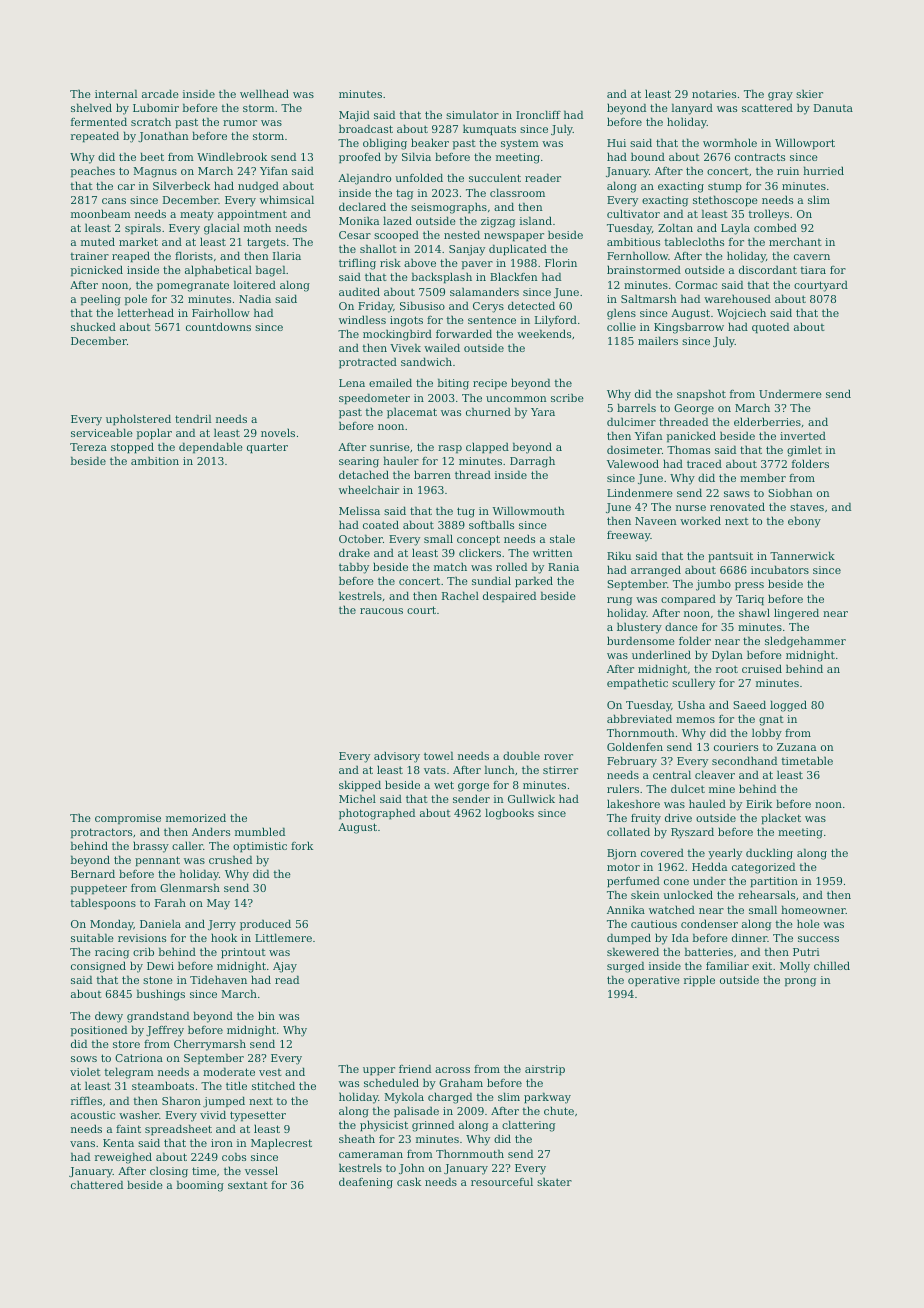 The image size is (924, 1308). What do you see at coordinates (409, 1181) in the screenshot?
I see `cask` at bounding box center [409, 1181].
